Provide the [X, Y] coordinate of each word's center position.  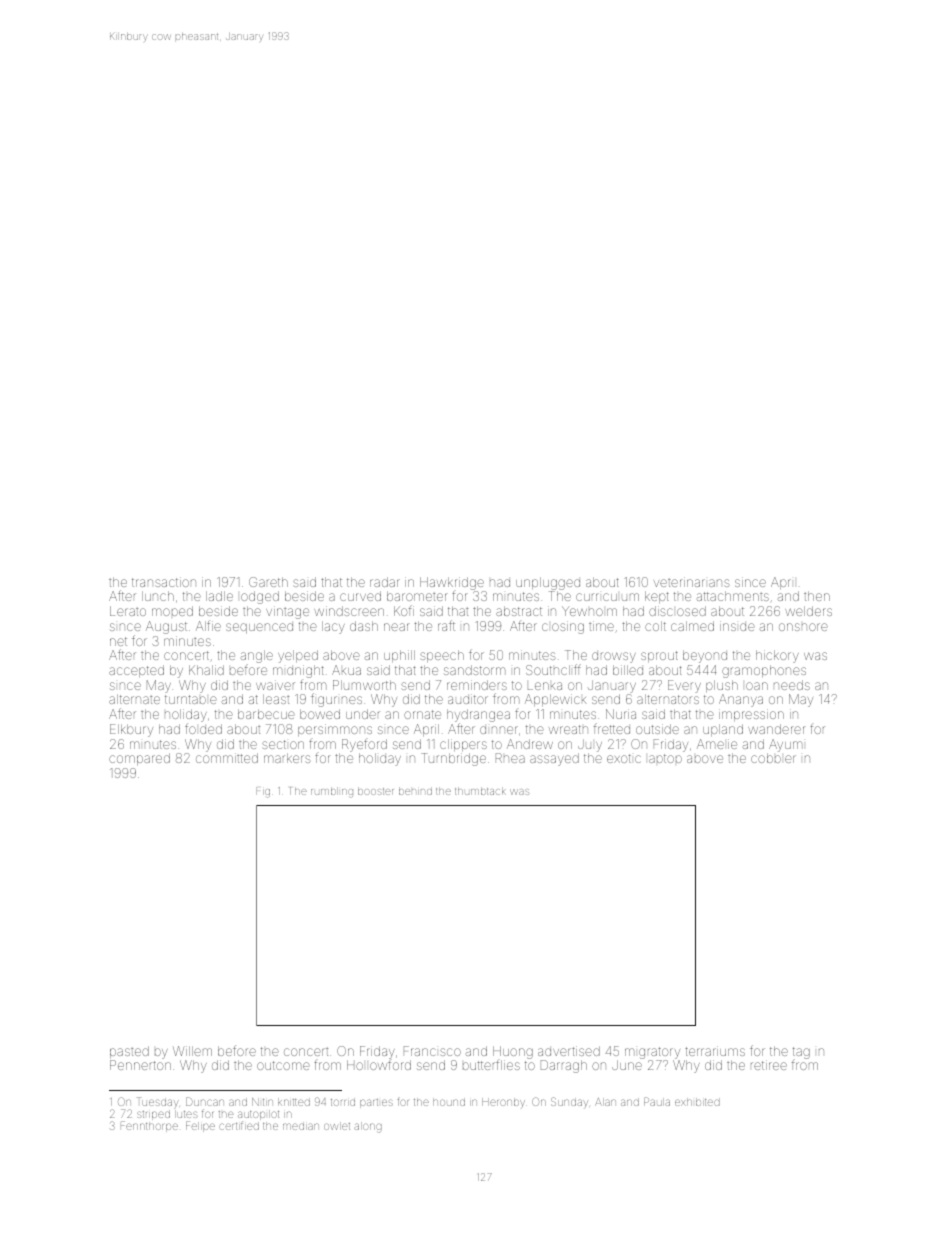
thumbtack [480, 791]
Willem [192, 1051]
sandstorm [474, 670]
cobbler [773, 758]
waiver [275, 685]
